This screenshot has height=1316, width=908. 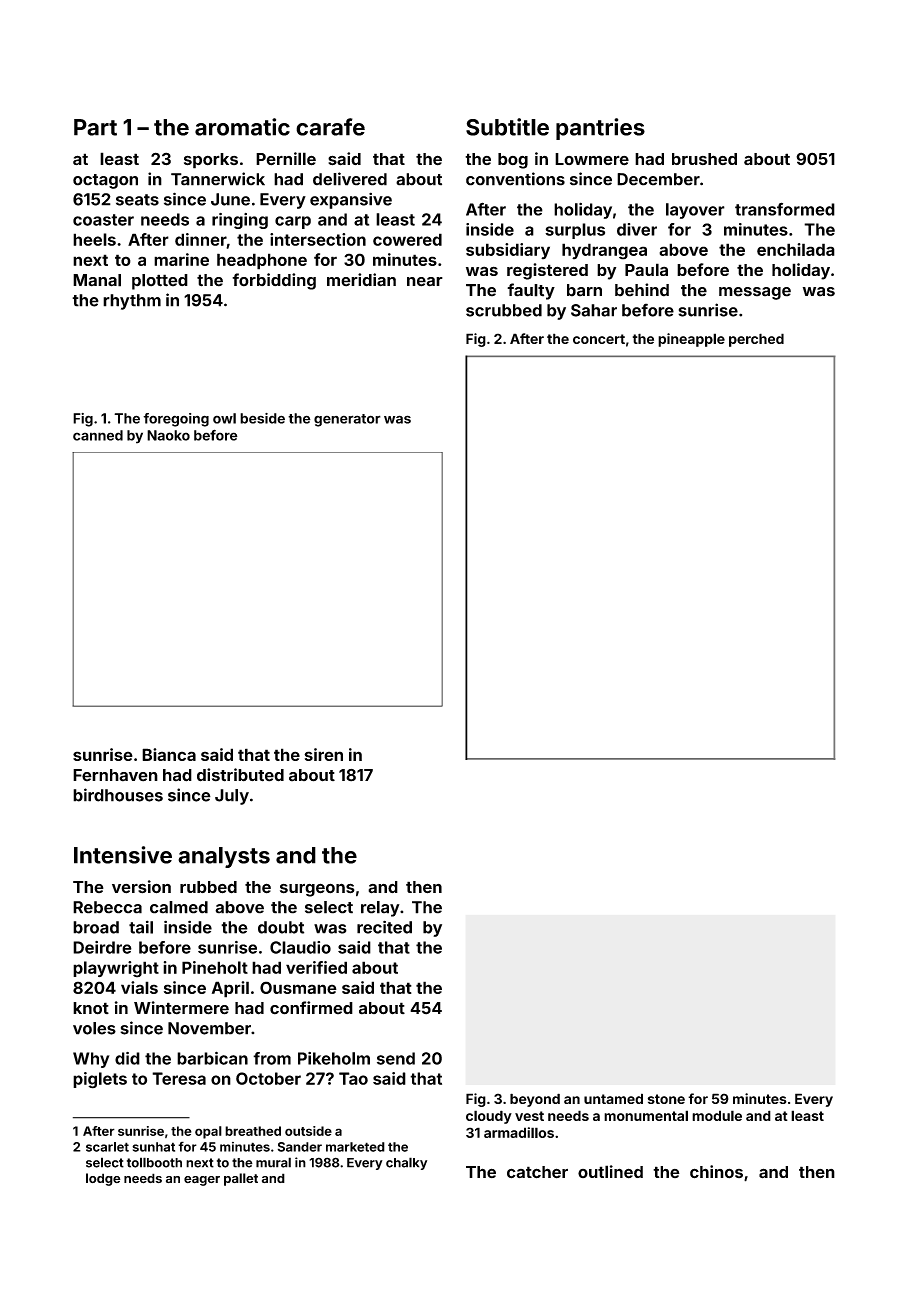 What do you see at coordinates (537, 1172) in the screenshot?
I see `catcher` at bounding box center [537, 1172].
